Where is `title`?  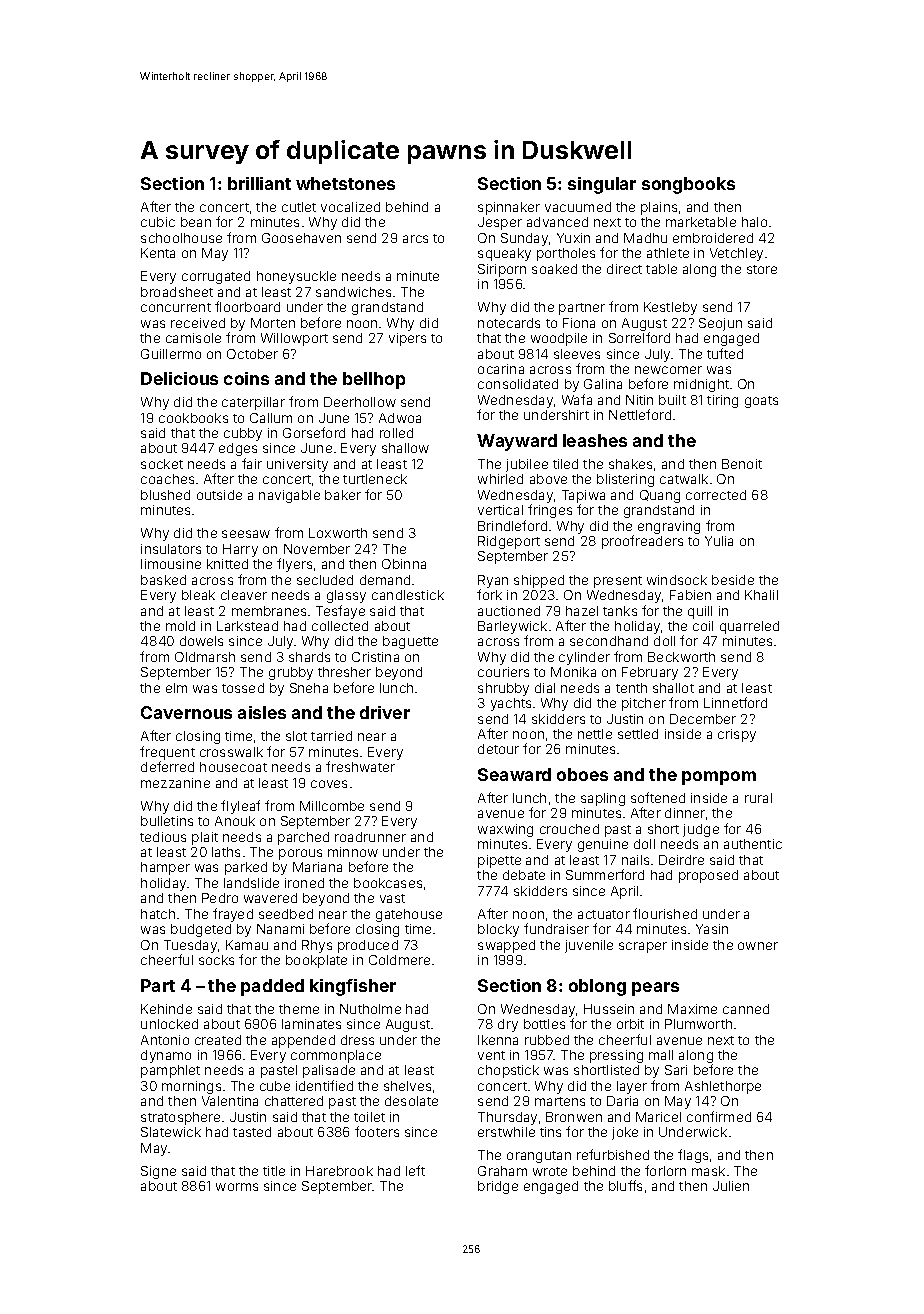 title is located at coordinates (274, 1171).
